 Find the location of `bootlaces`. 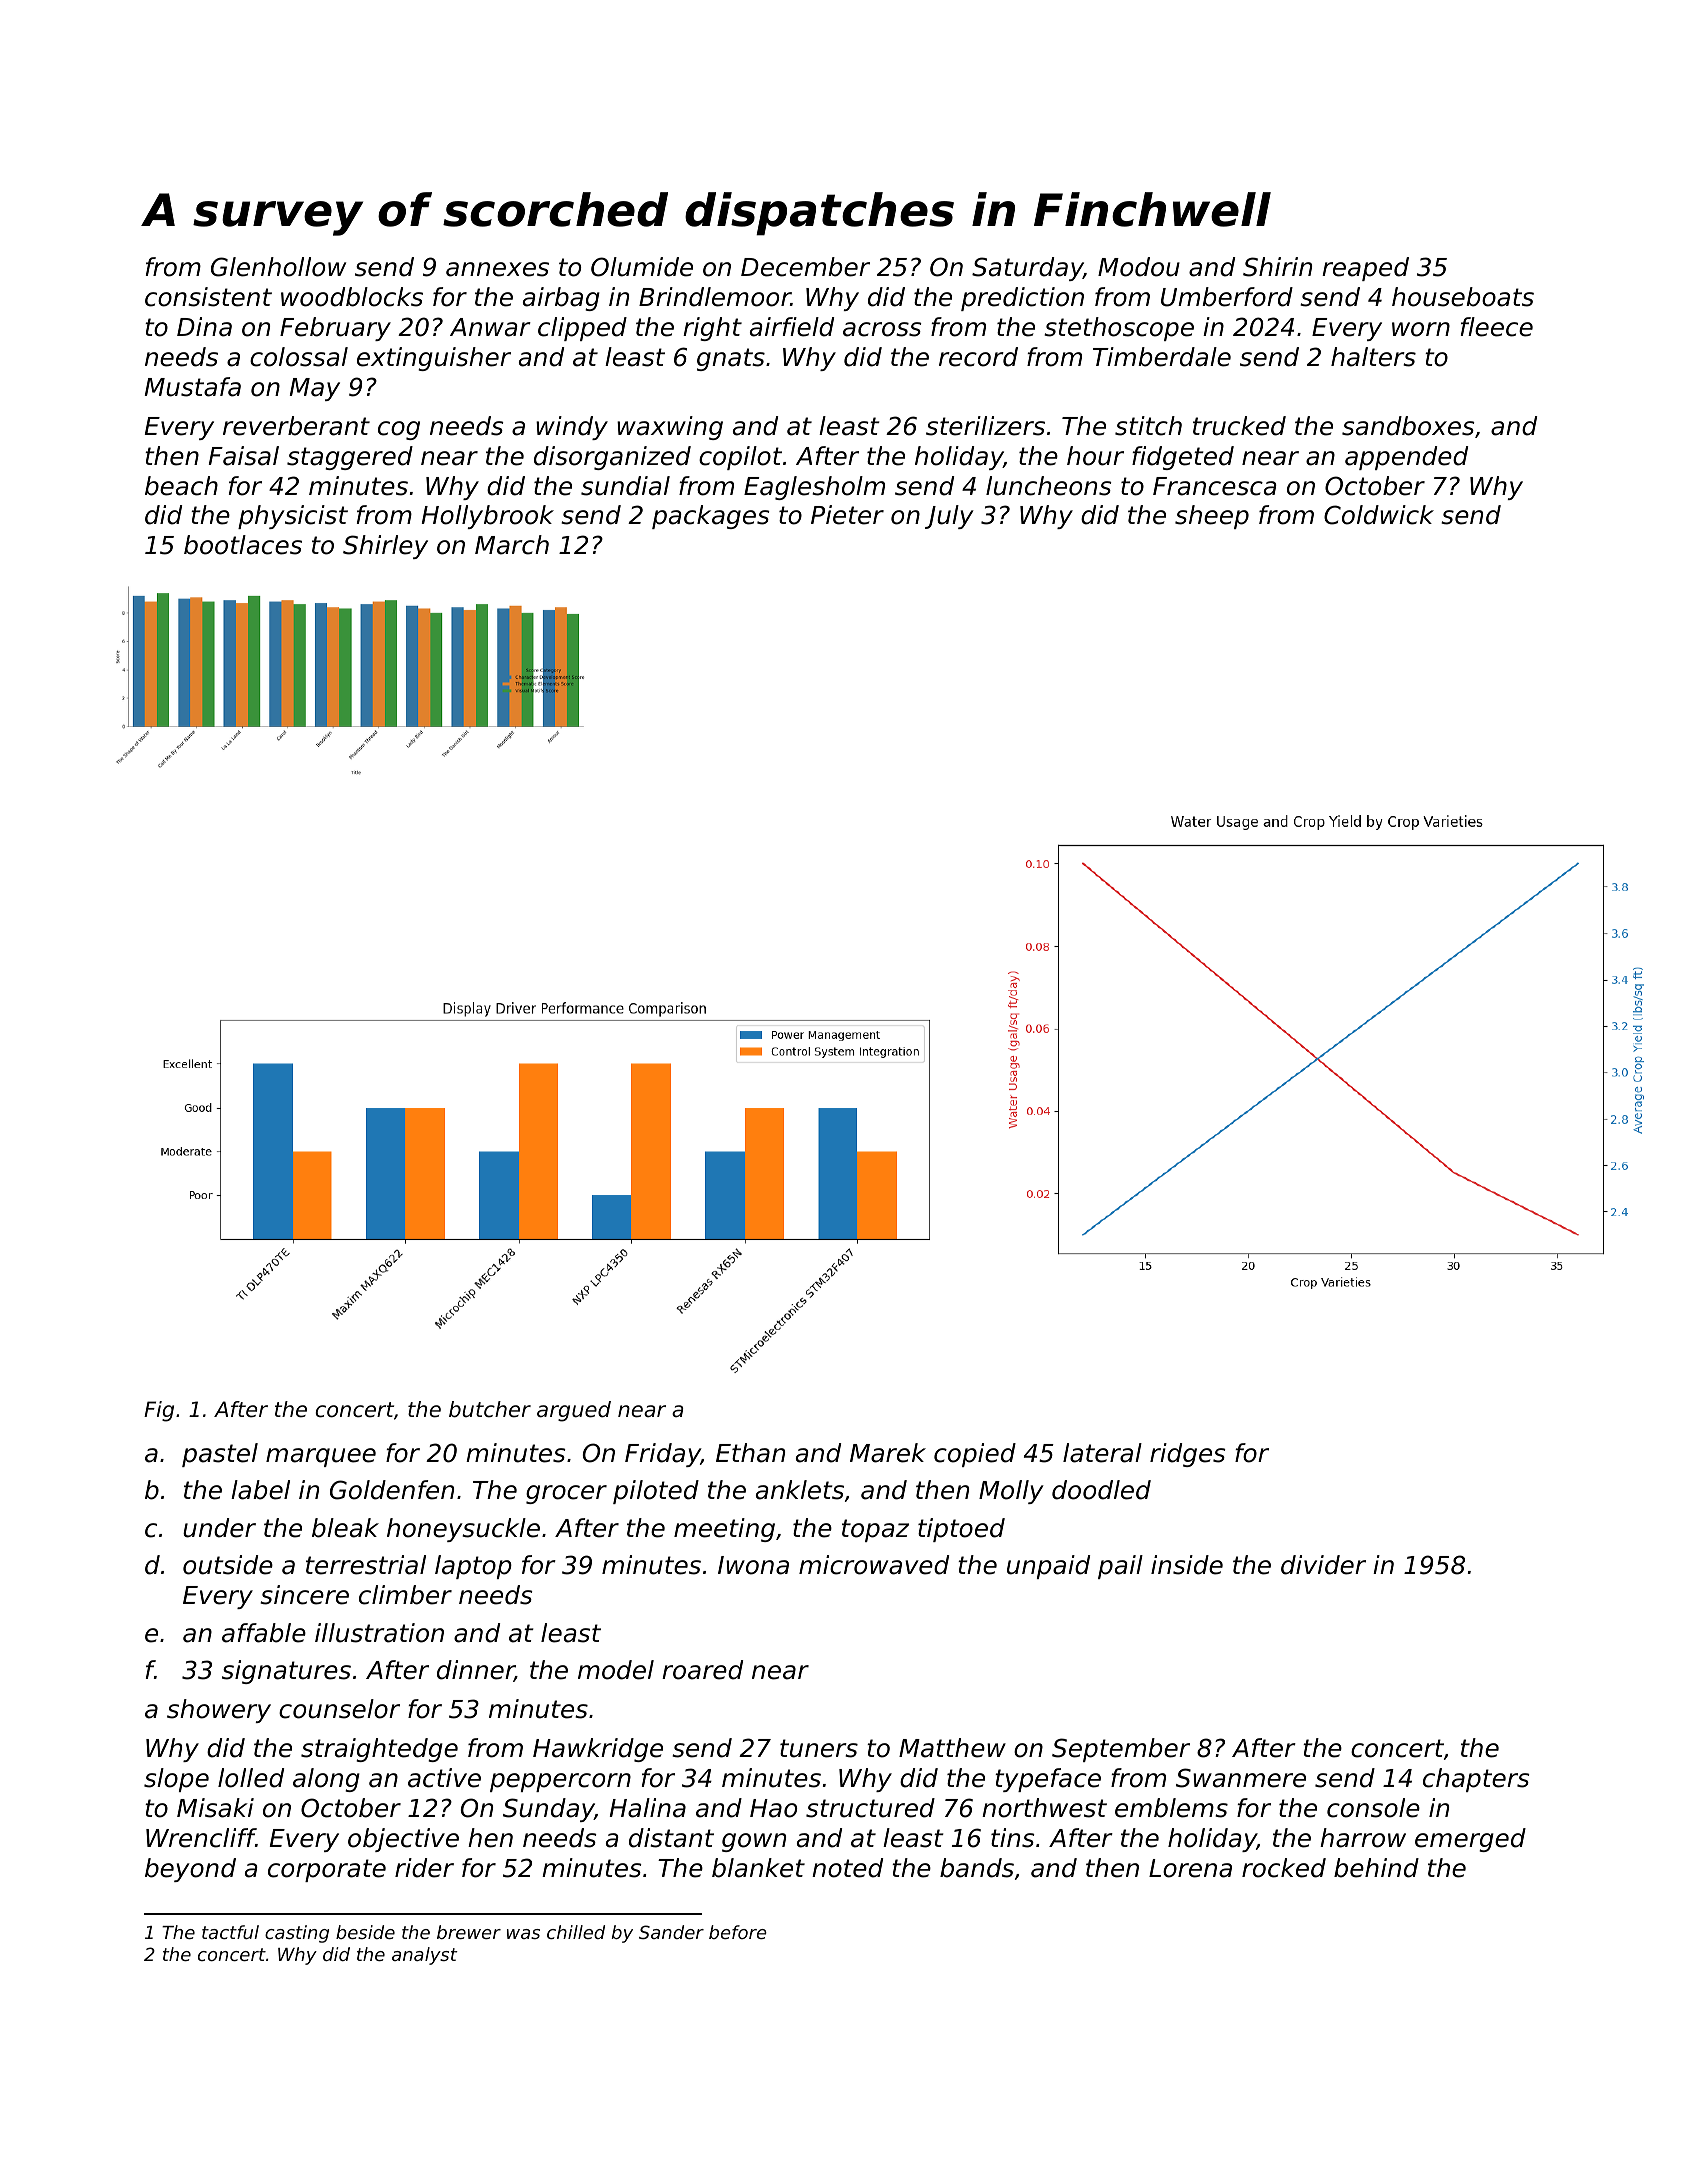

bootlaces is located at coordinates (243, 545).
